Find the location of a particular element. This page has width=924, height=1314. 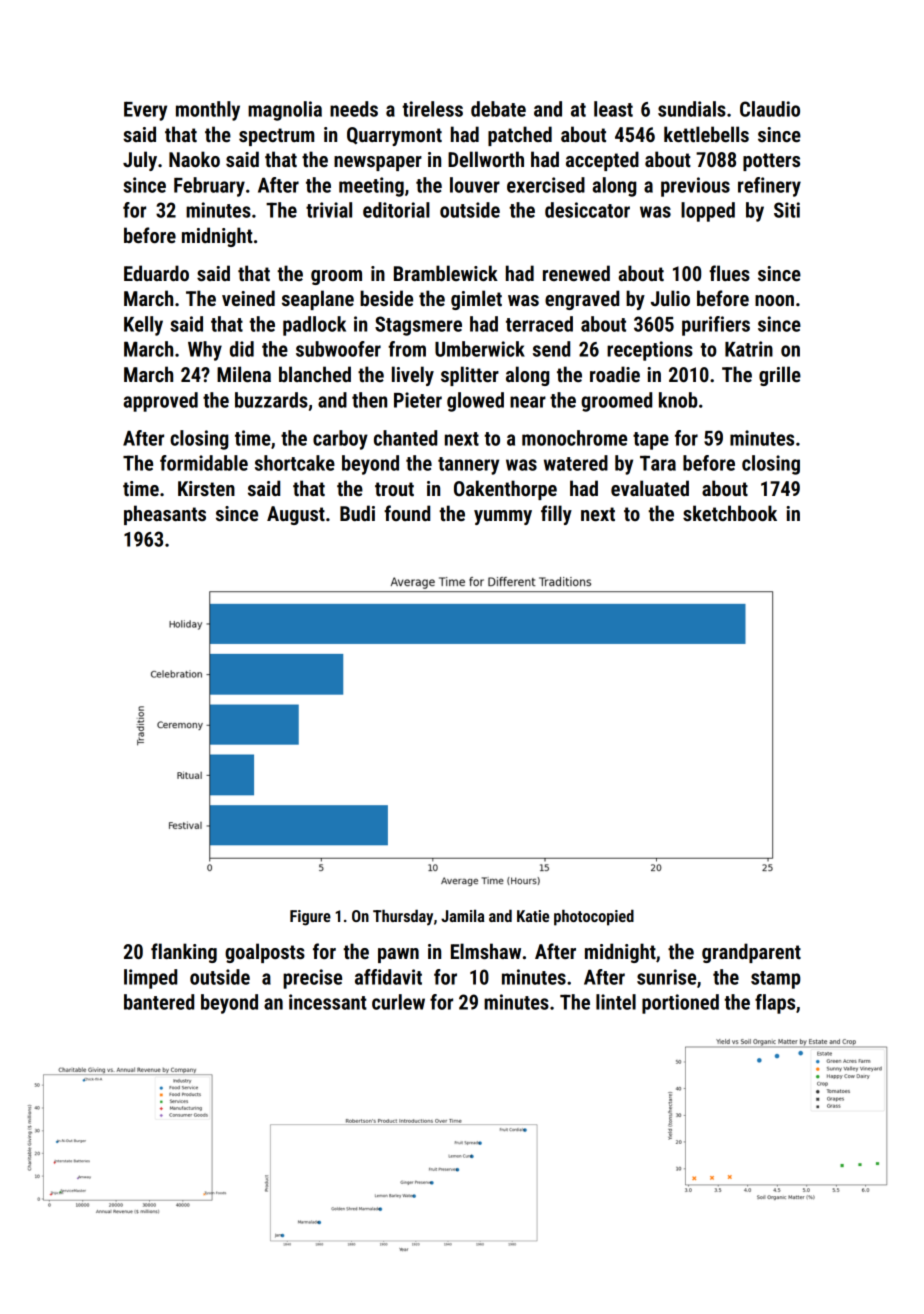

Budi is located at coordinates (357, 513).
